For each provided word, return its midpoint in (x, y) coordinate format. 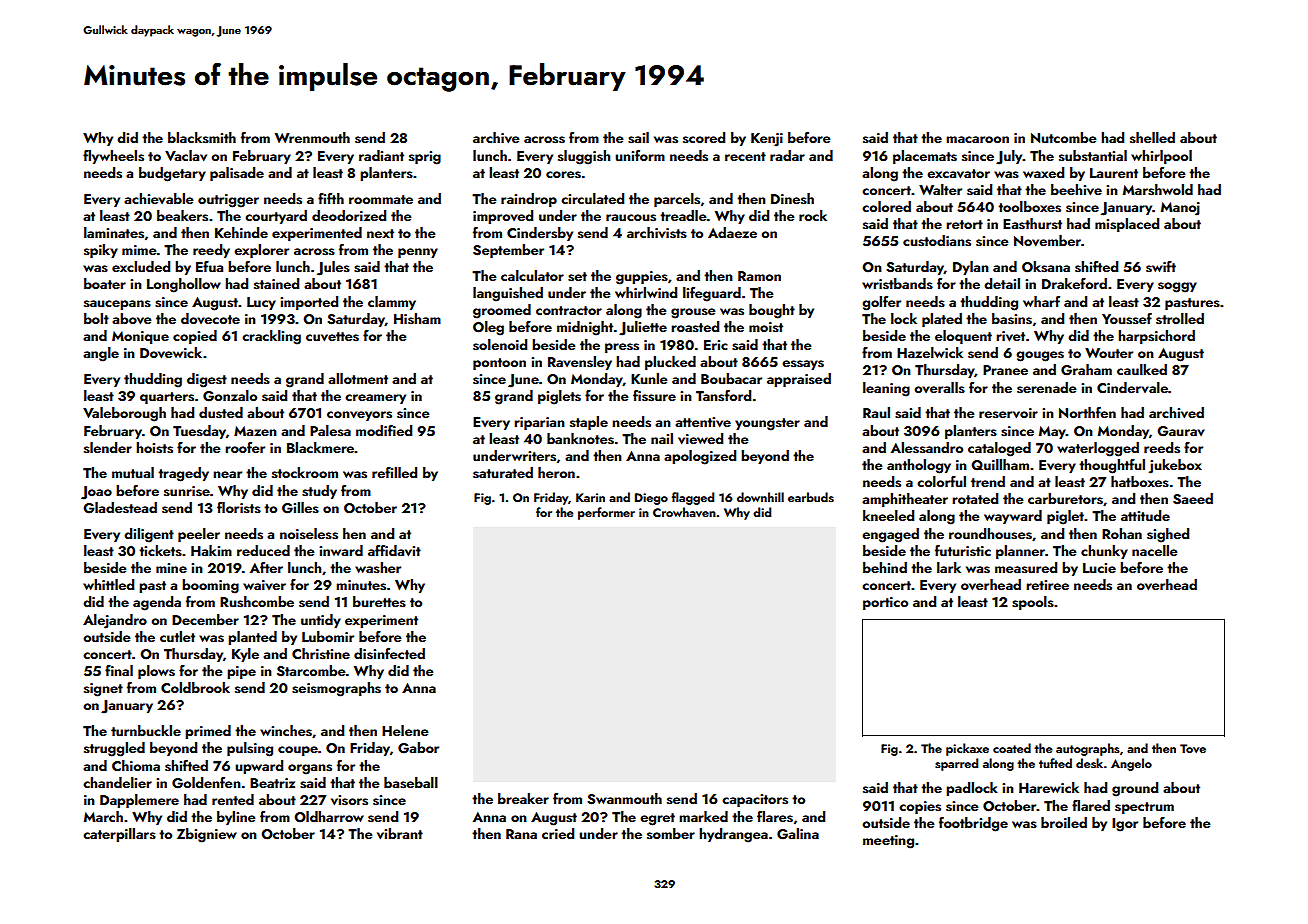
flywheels (113, 157)
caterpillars (119, 835)
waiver (264, 585)
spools (1033, 603)
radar (787, 155)
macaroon (977, 139)
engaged (890, 535)
